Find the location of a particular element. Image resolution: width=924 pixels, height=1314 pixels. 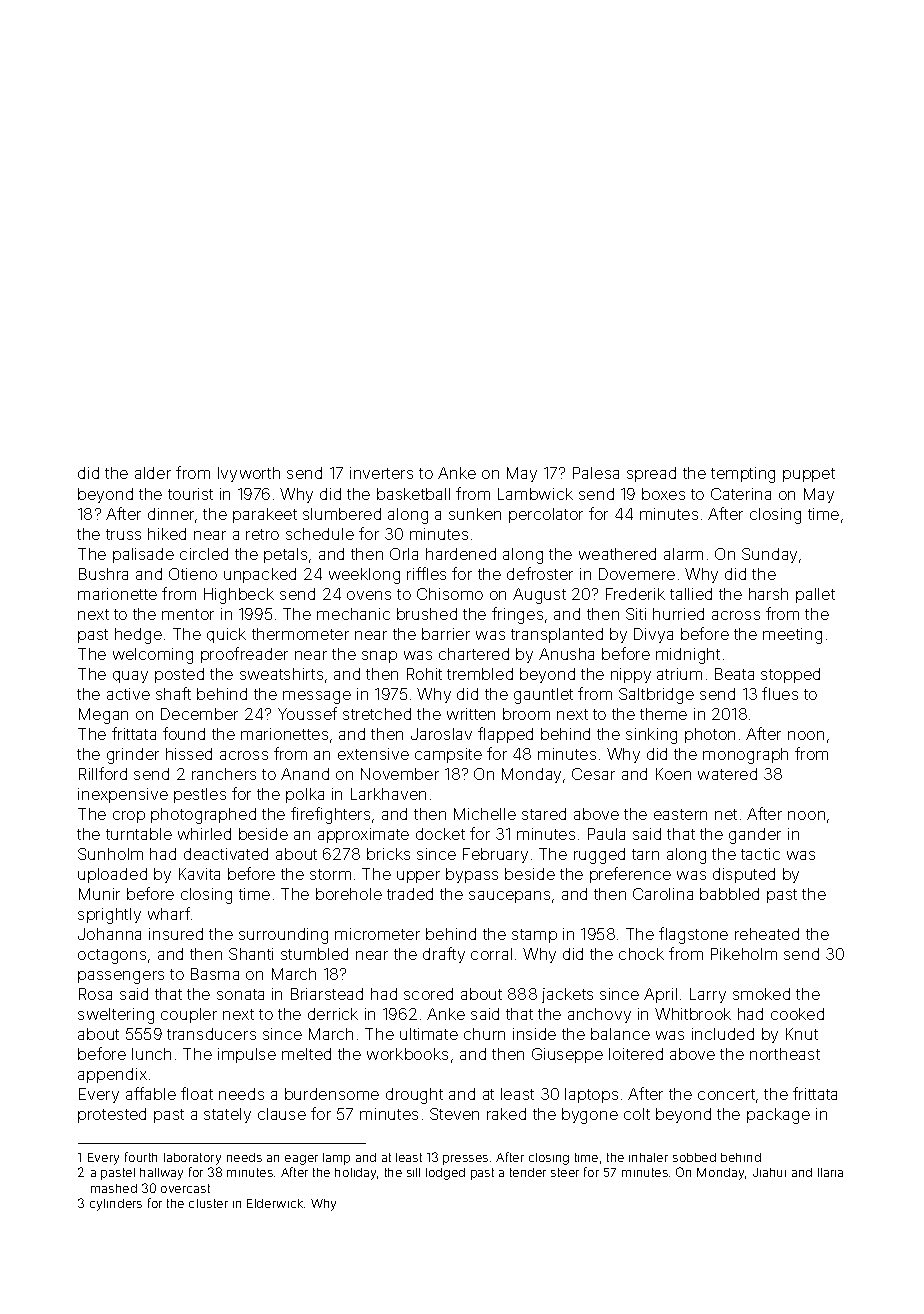

broom is located at coordinates (526, 714).
